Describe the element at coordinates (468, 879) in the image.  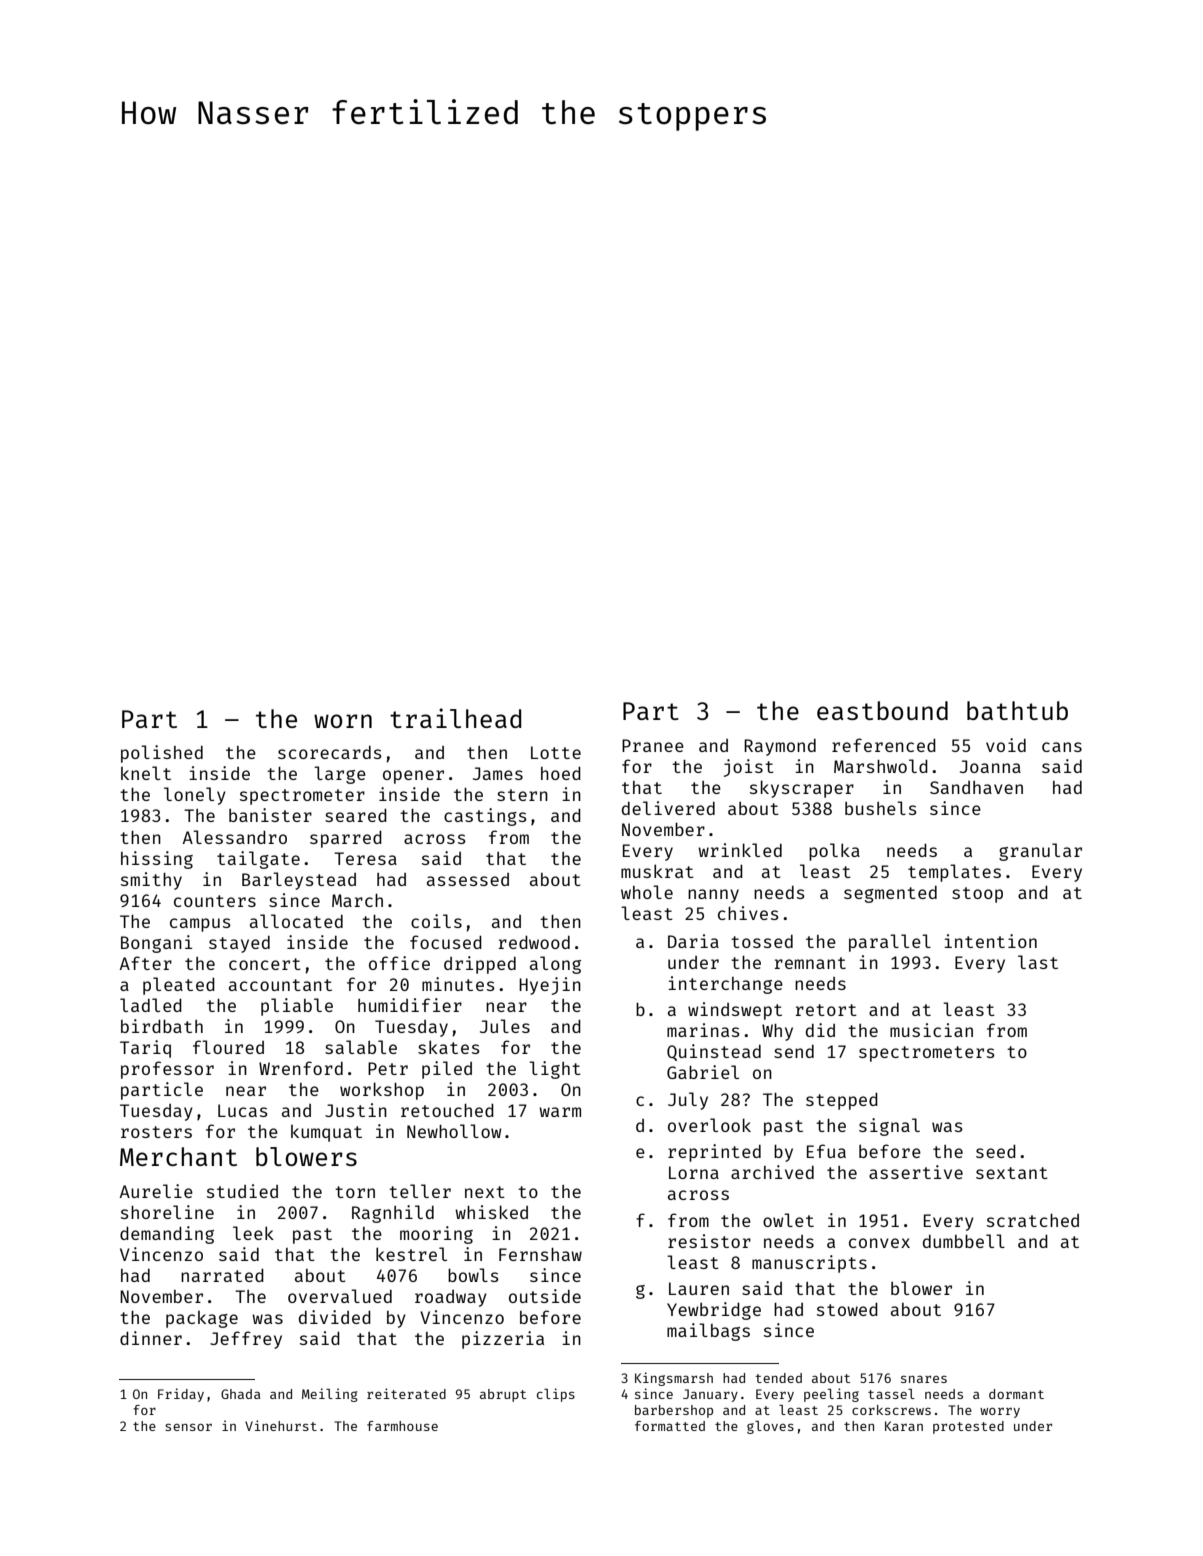
I see `assessed` at that location.
